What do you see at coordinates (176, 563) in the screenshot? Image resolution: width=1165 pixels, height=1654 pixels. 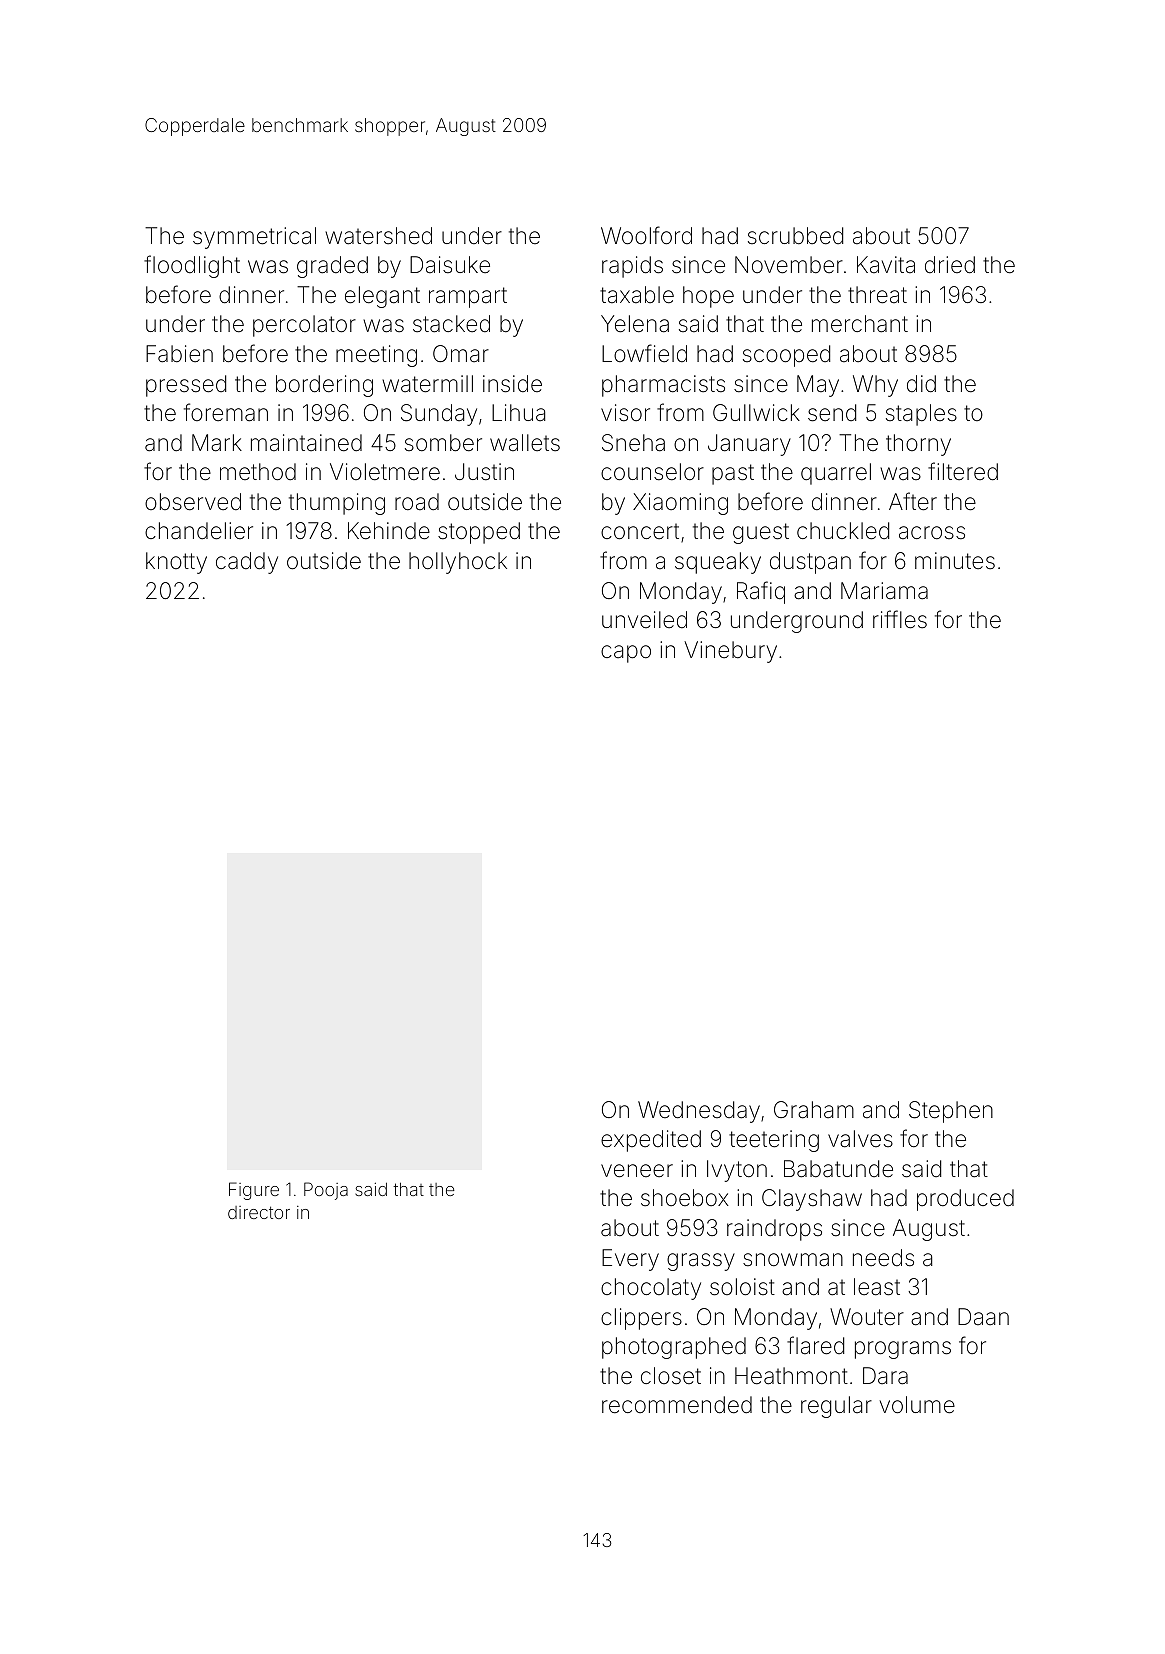 I see `knotty` at bounding box center [176, 563].
